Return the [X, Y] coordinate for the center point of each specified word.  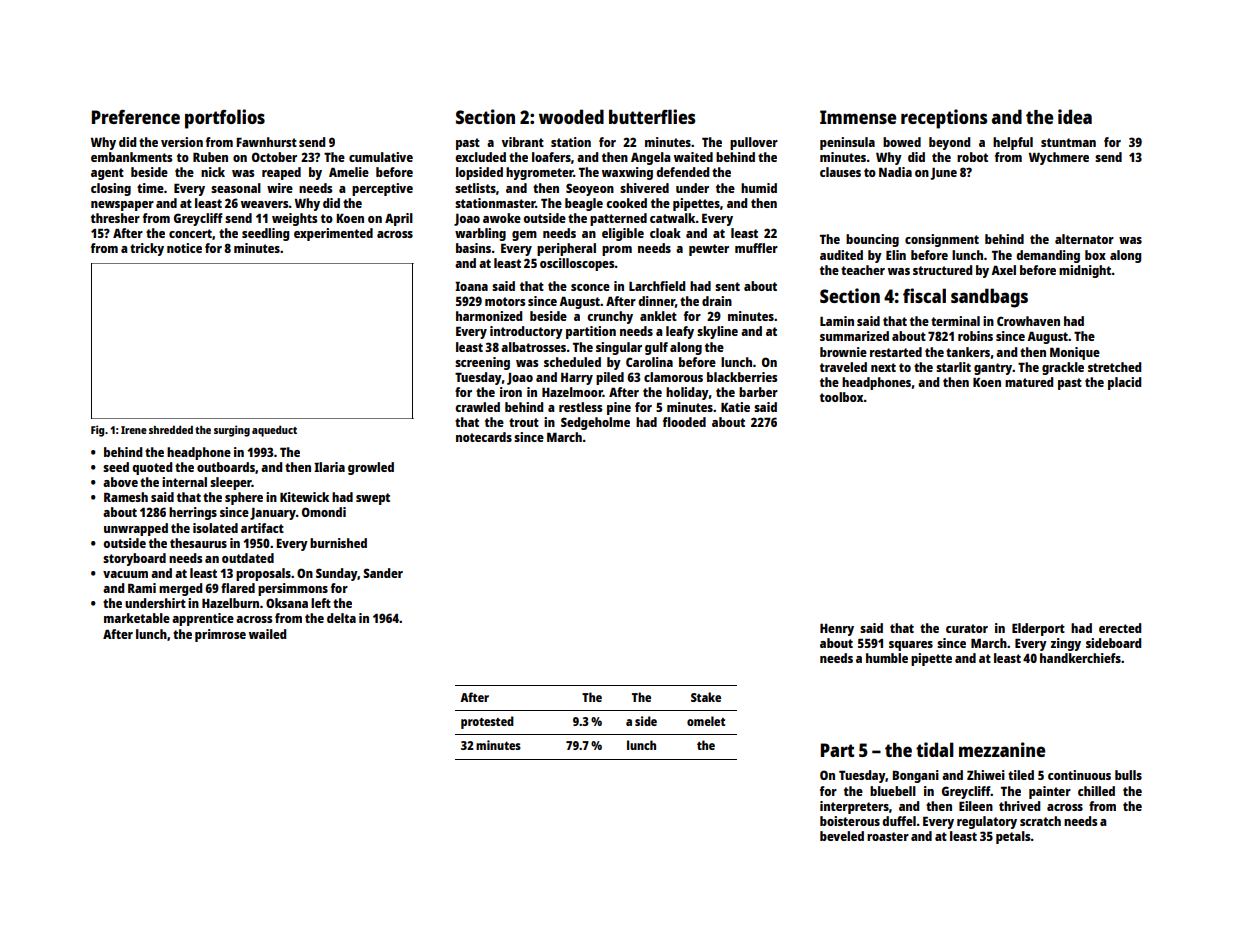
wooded [571, 116]
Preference [136, 116]
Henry [837, 629]
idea [1075, 116]
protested [487, 722]
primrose [220, 635]
